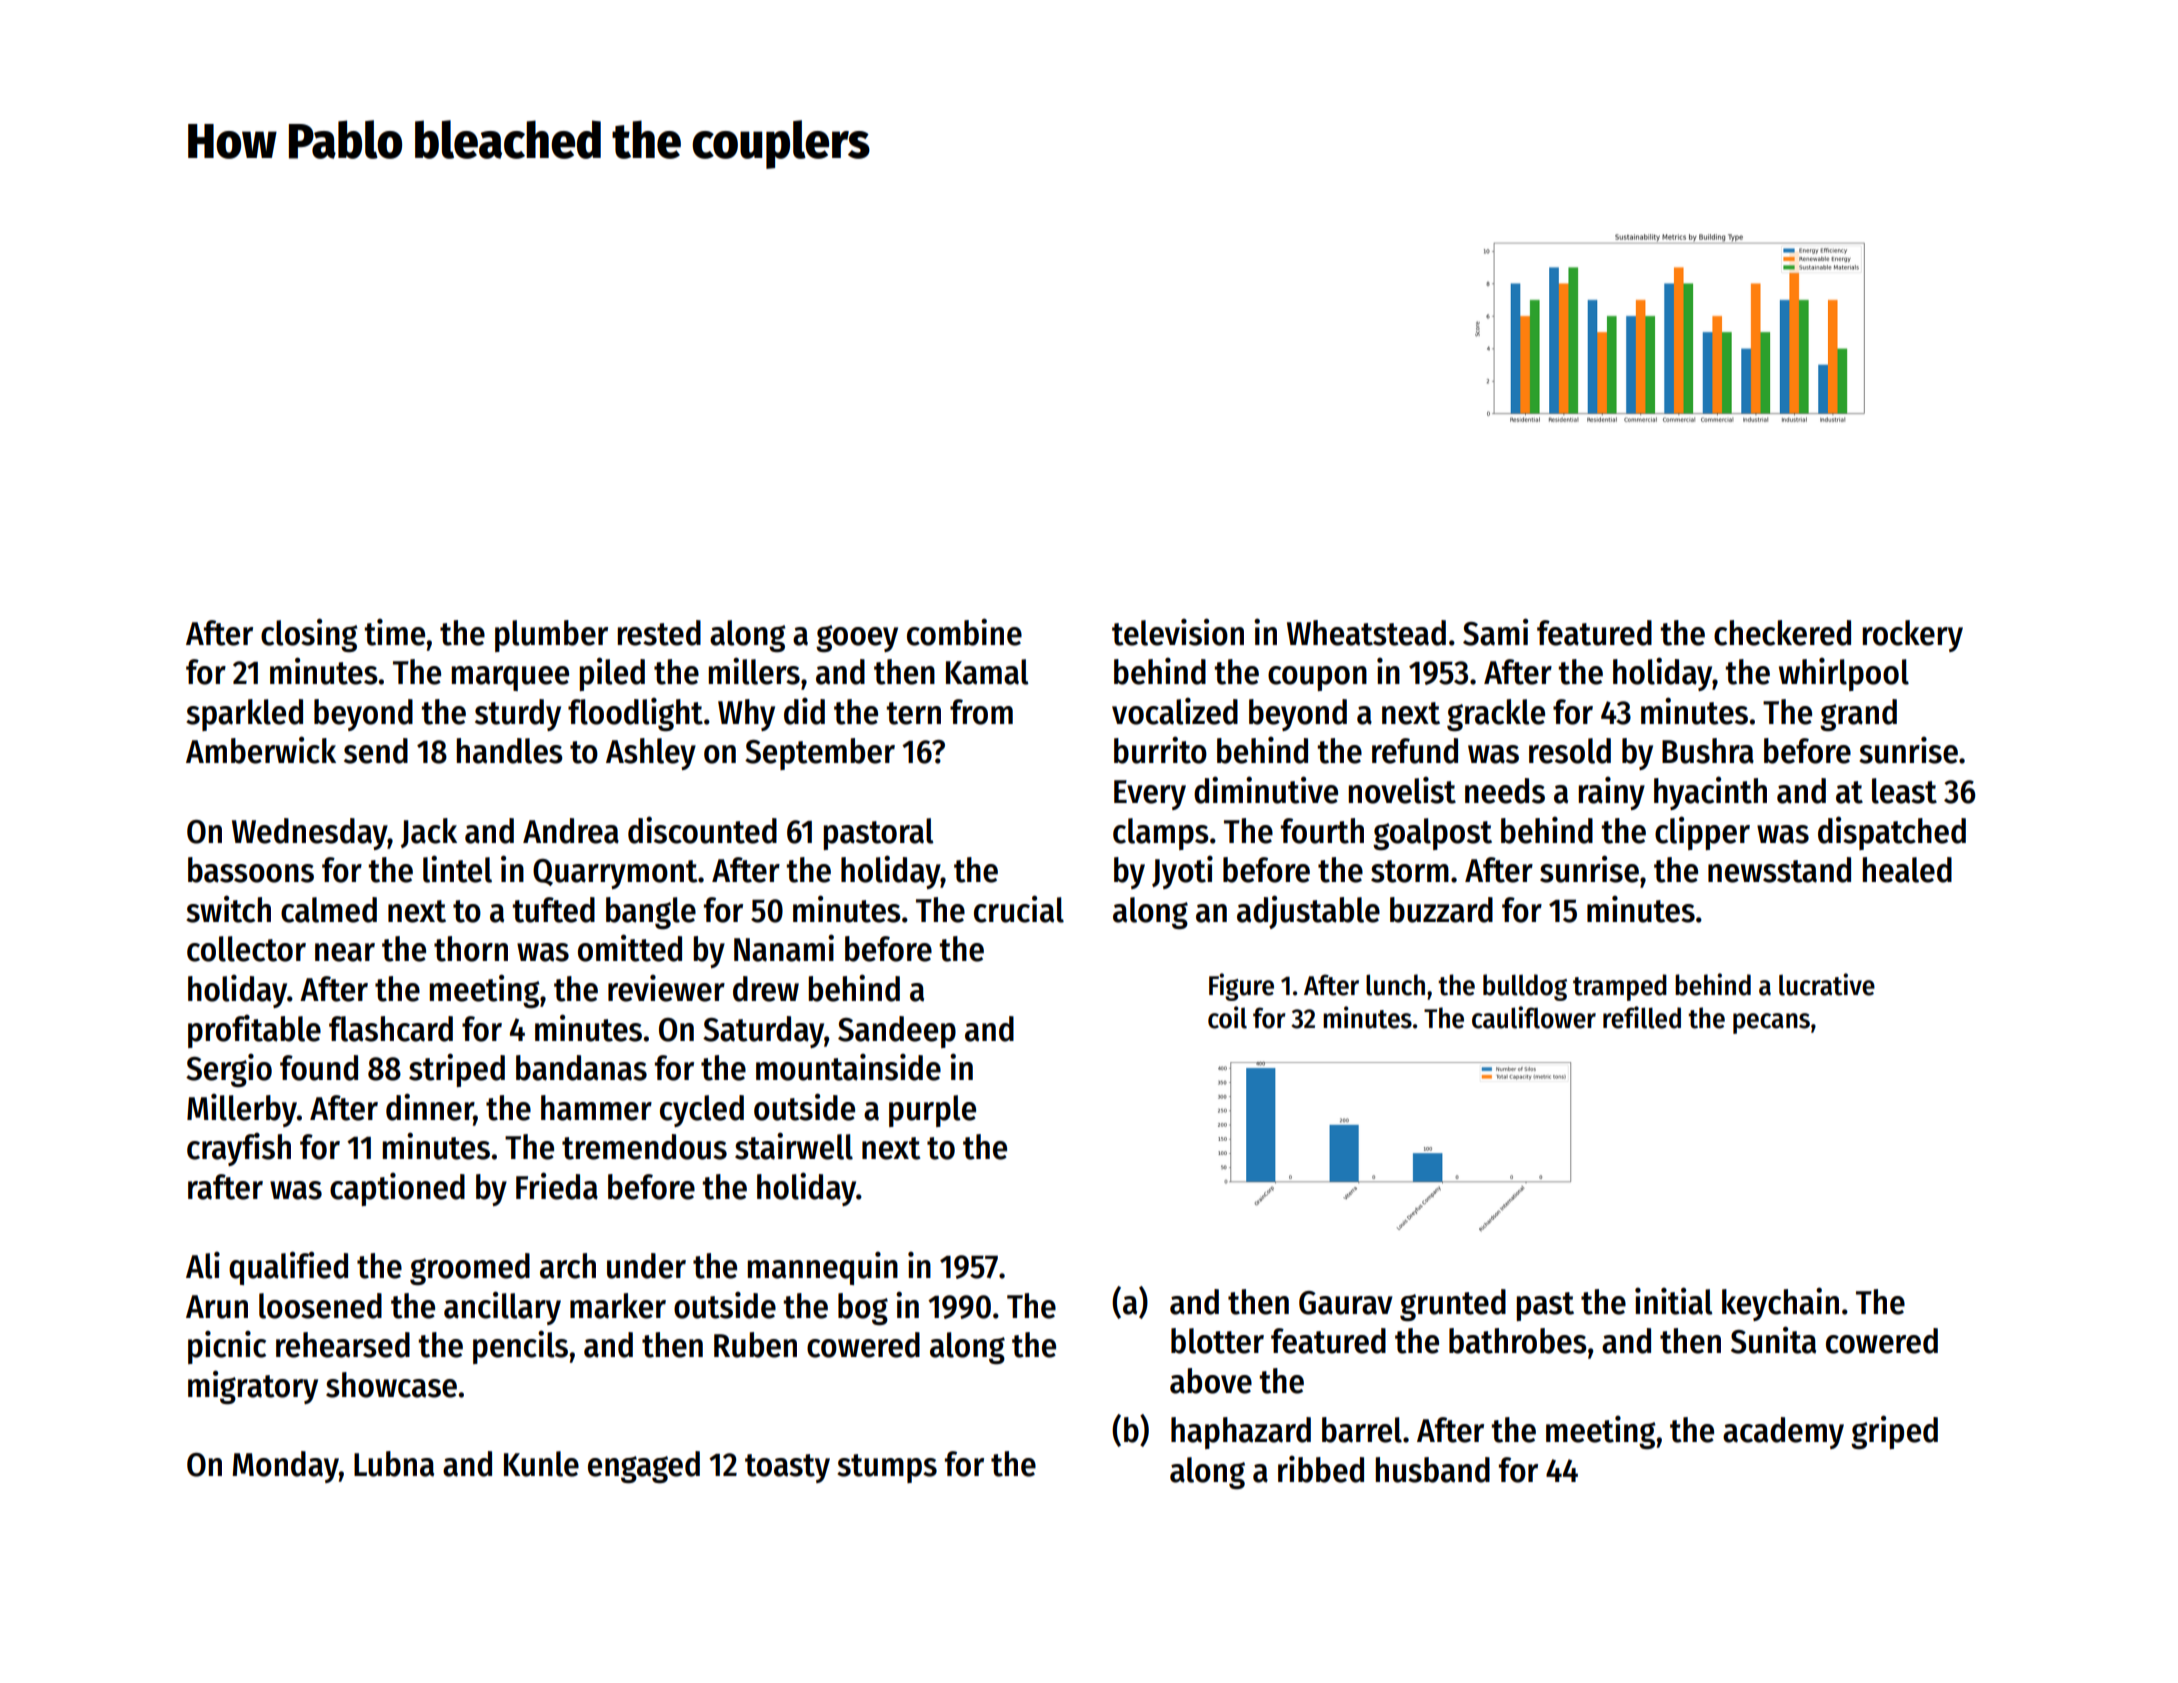  Describe the element at coordinates (804, 711) in the screenshot. I see `did` at that location.
